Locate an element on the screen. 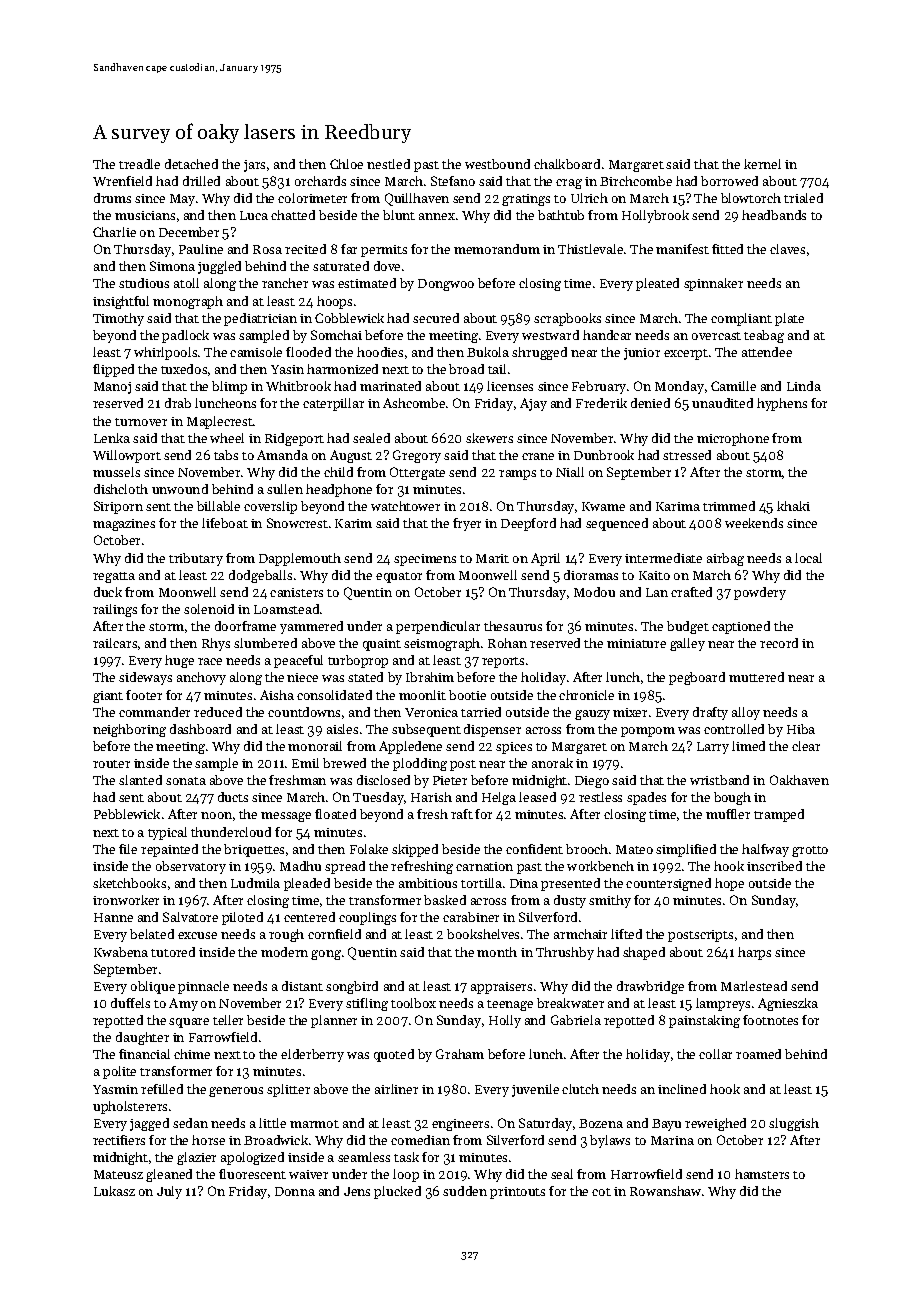  shaped is located at coordinates (644, 953).
